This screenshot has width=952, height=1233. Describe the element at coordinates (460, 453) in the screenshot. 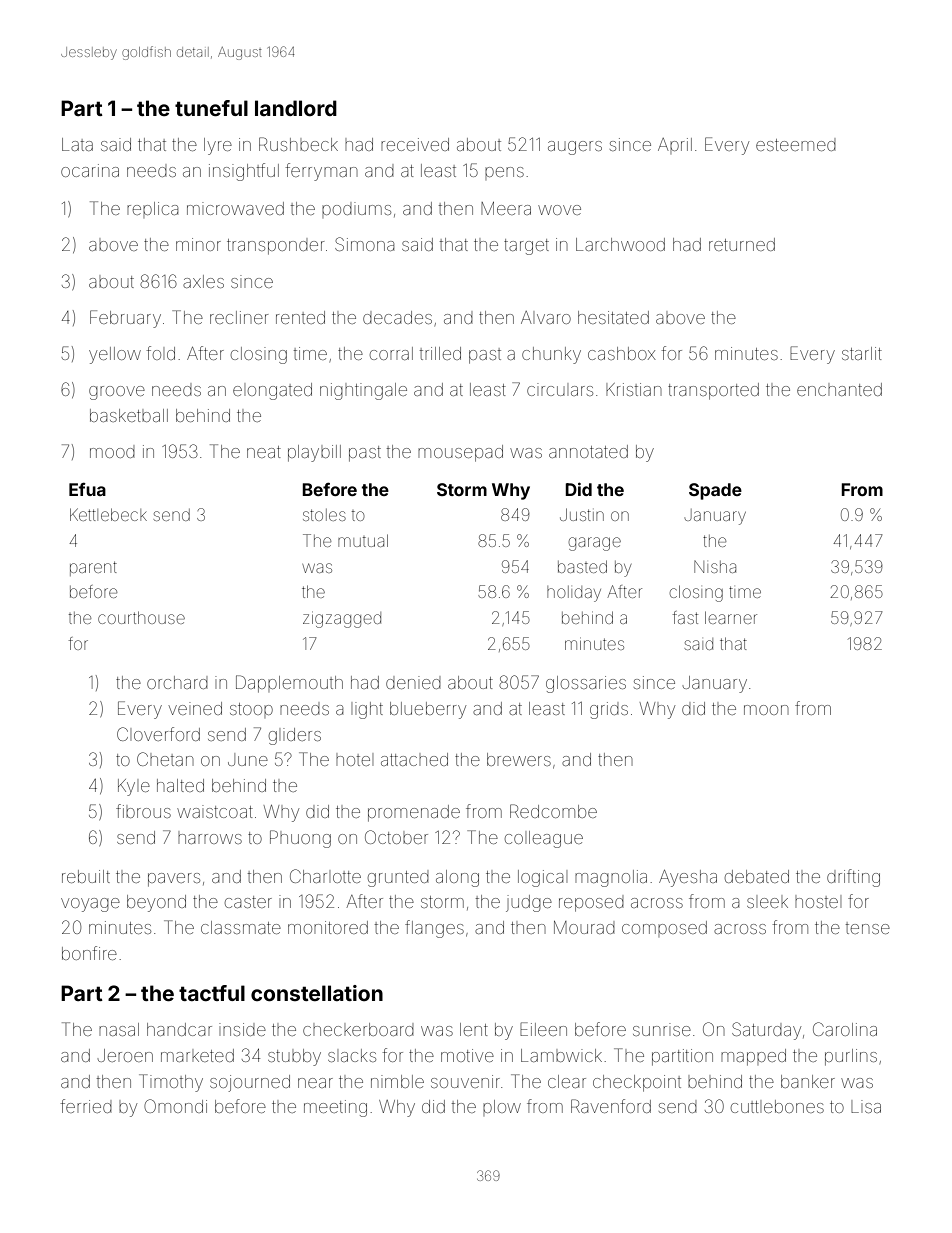

I see `mousepad` at that location.
